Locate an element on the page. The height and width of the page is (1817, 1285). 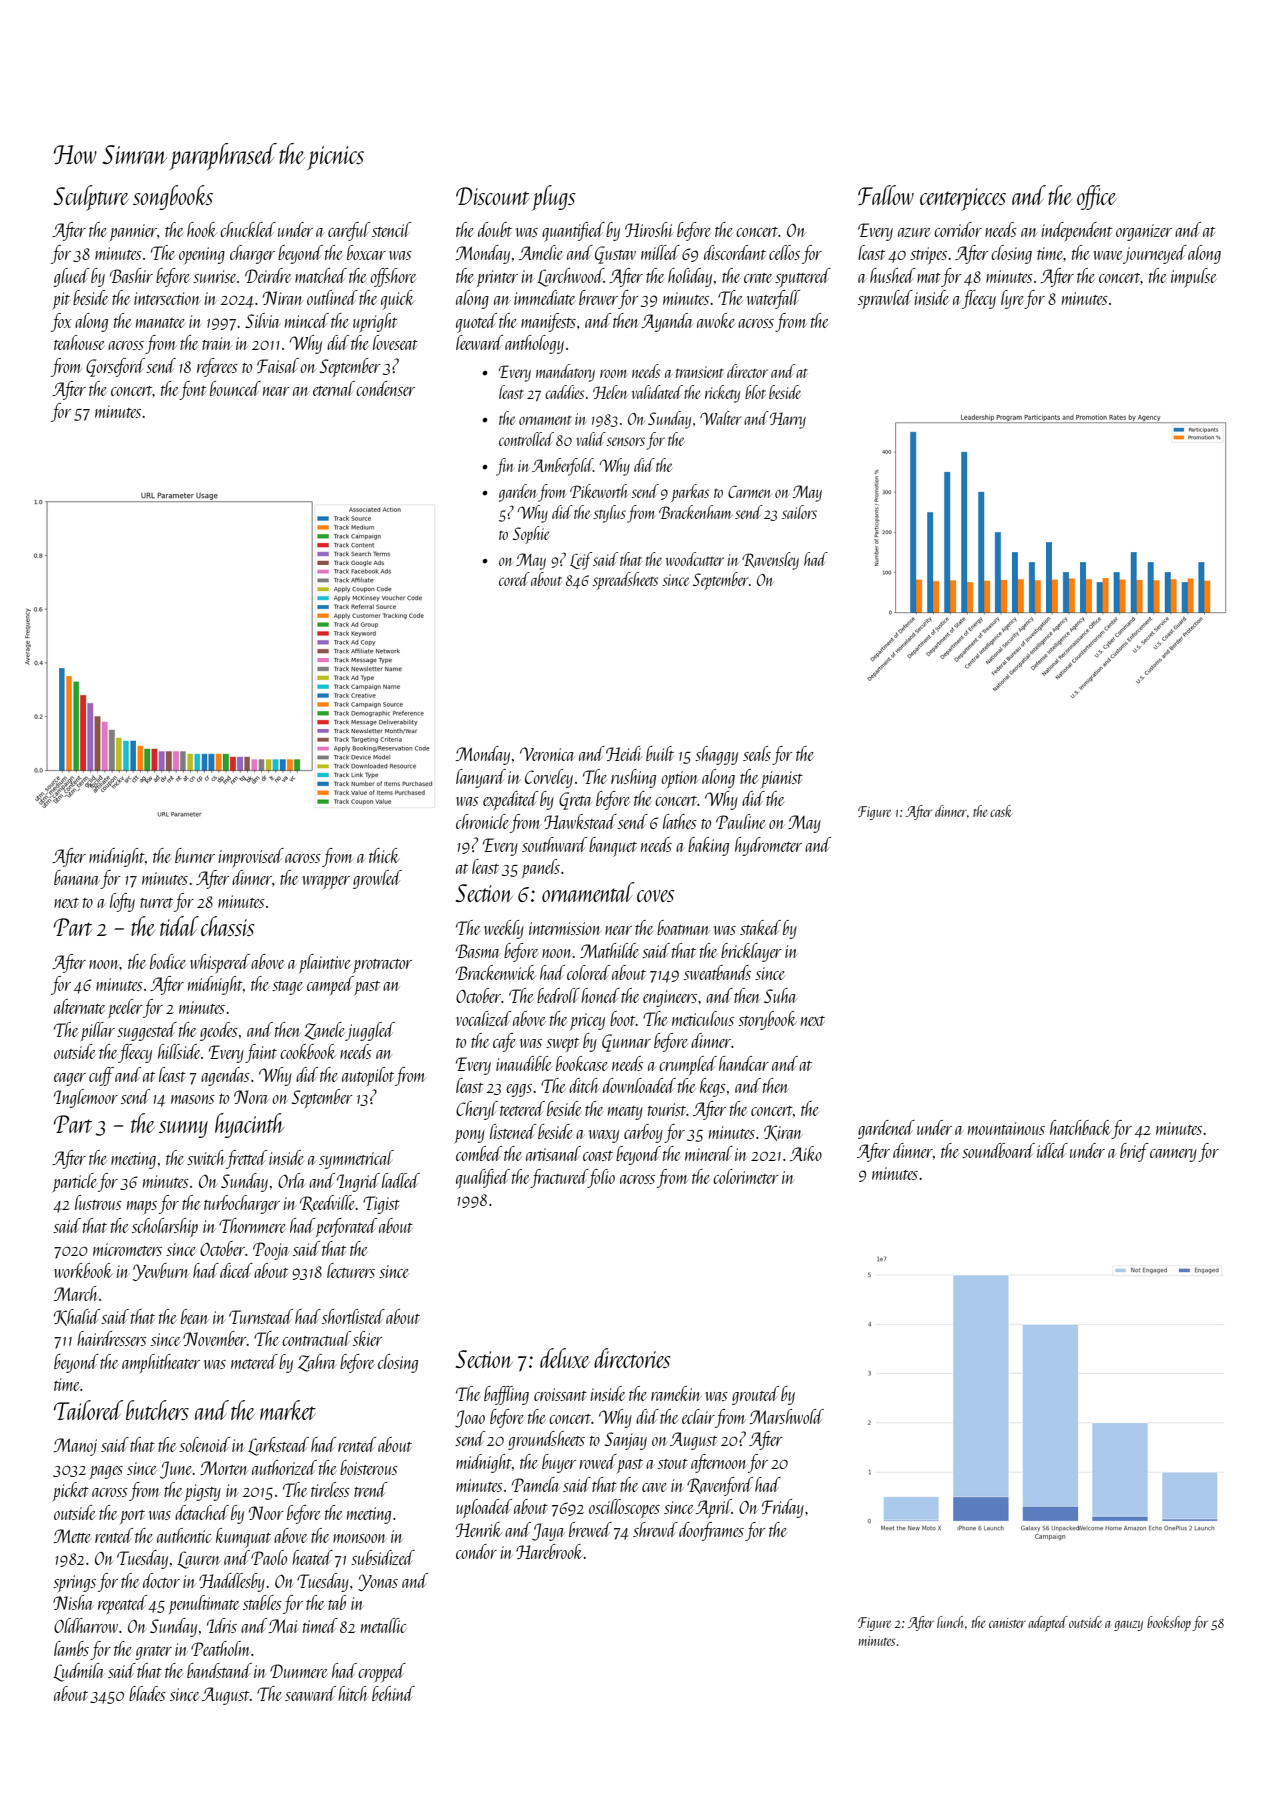
hatchback is located at coordinates (1080, 1127).
